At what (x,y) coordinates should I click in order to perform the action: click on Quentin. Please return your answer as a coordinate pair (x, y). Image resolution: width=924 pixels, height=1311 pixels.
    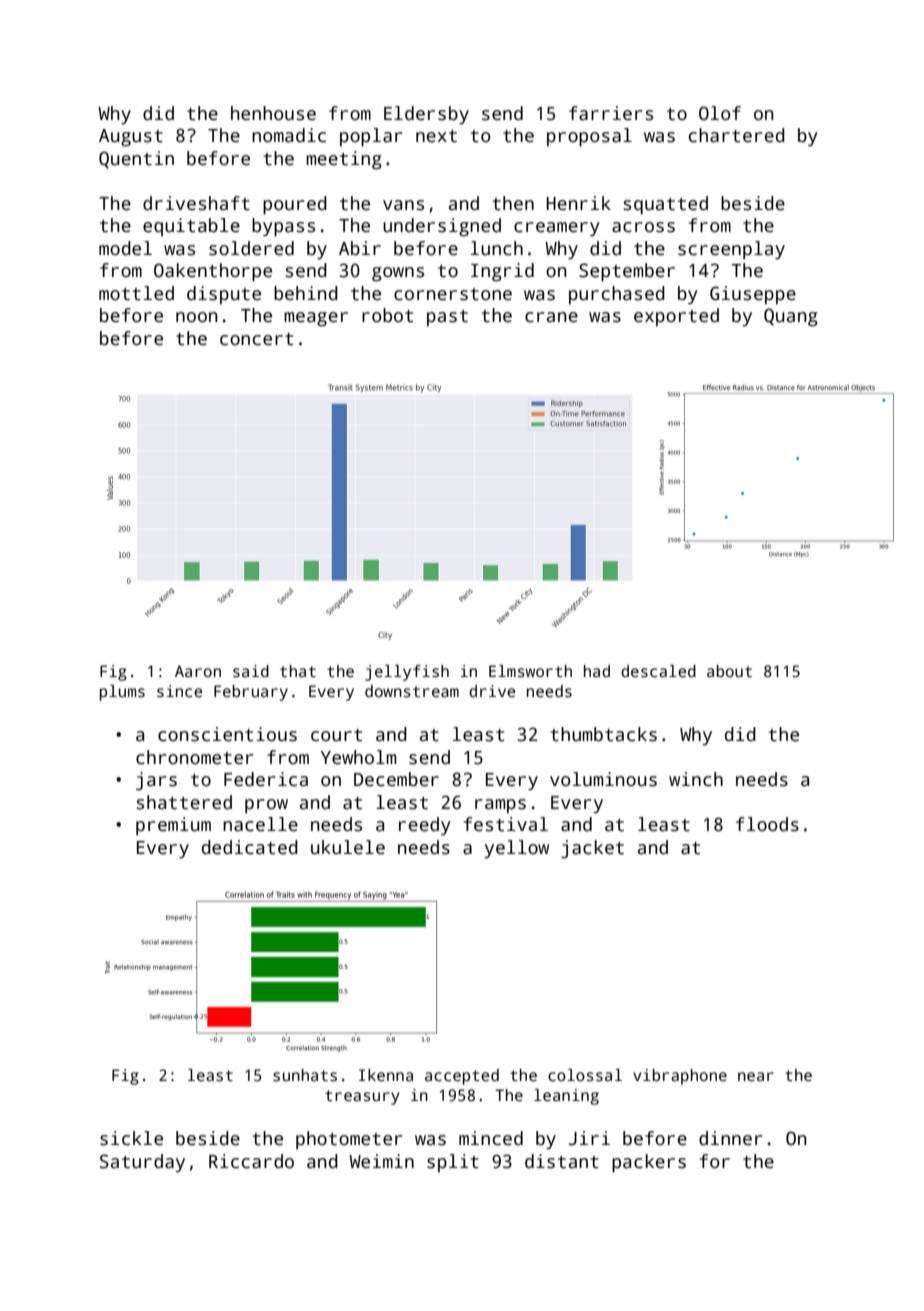
    Looking at the image, I should click on (136, 160).
